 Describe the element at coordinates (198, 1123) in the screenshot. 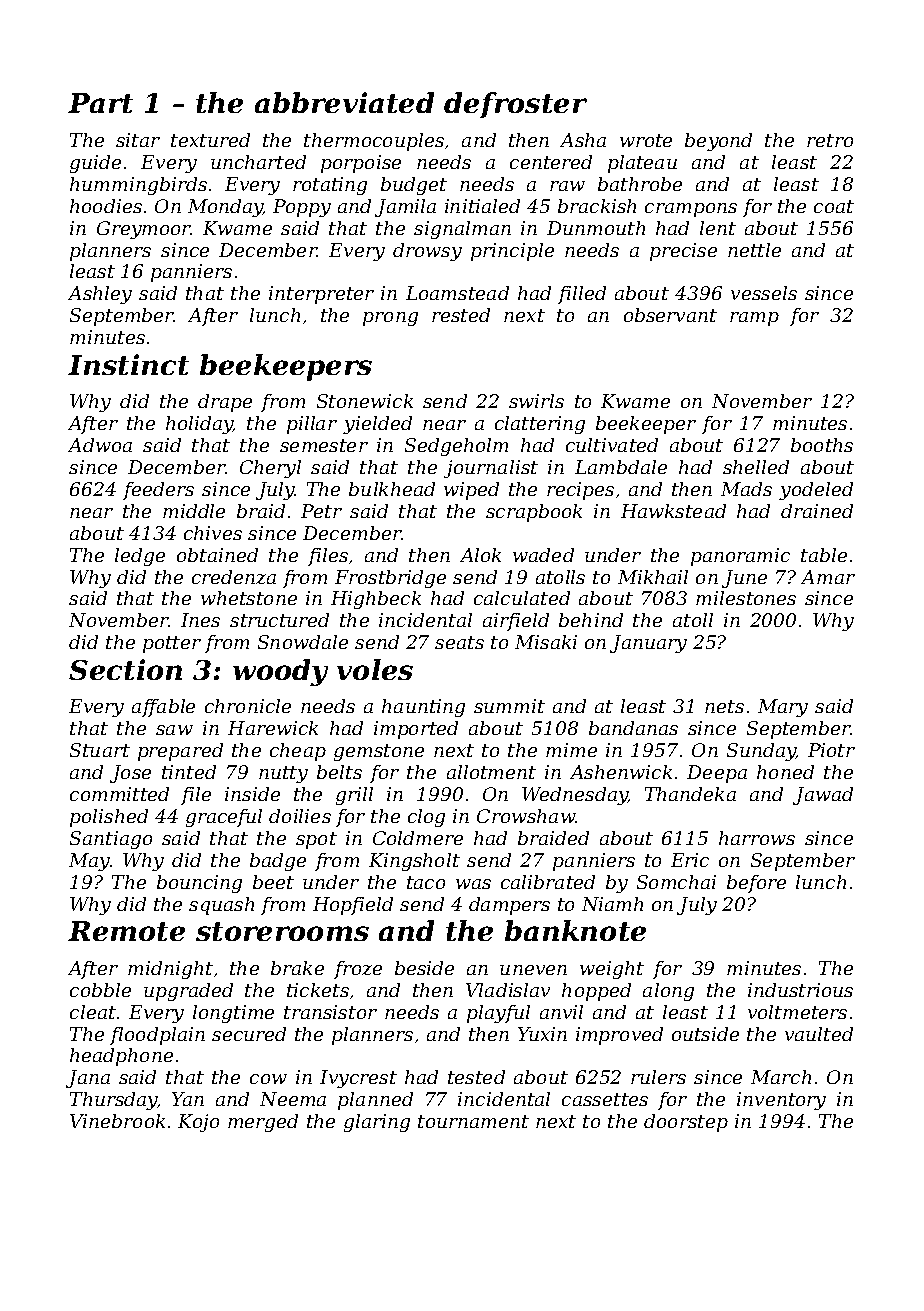

I see `Kojo` at that location.
